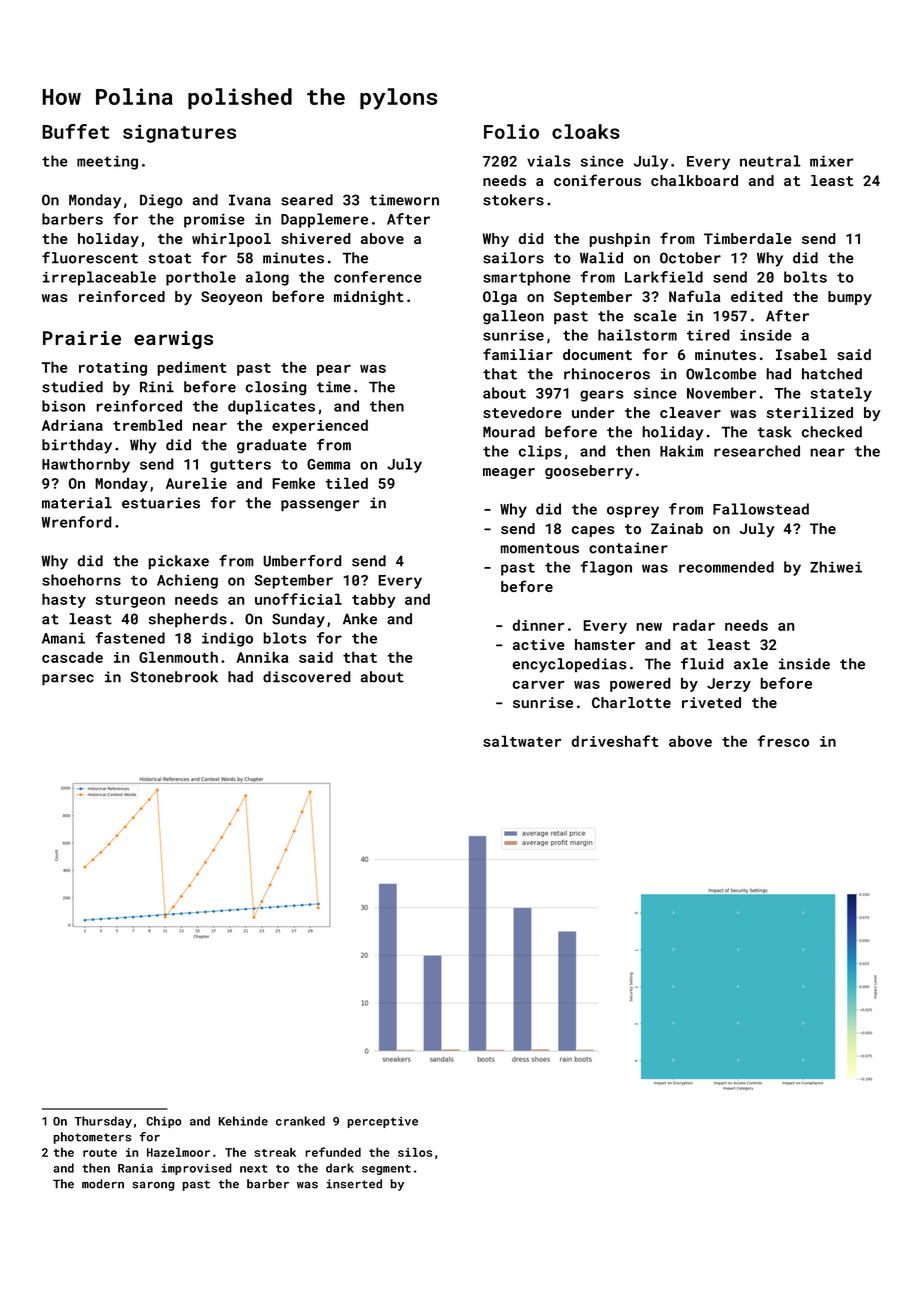  What do you see at coordinates (382, 1122) in the screenshot?
I see `perceptive` at bounding box center [382, 1122].
